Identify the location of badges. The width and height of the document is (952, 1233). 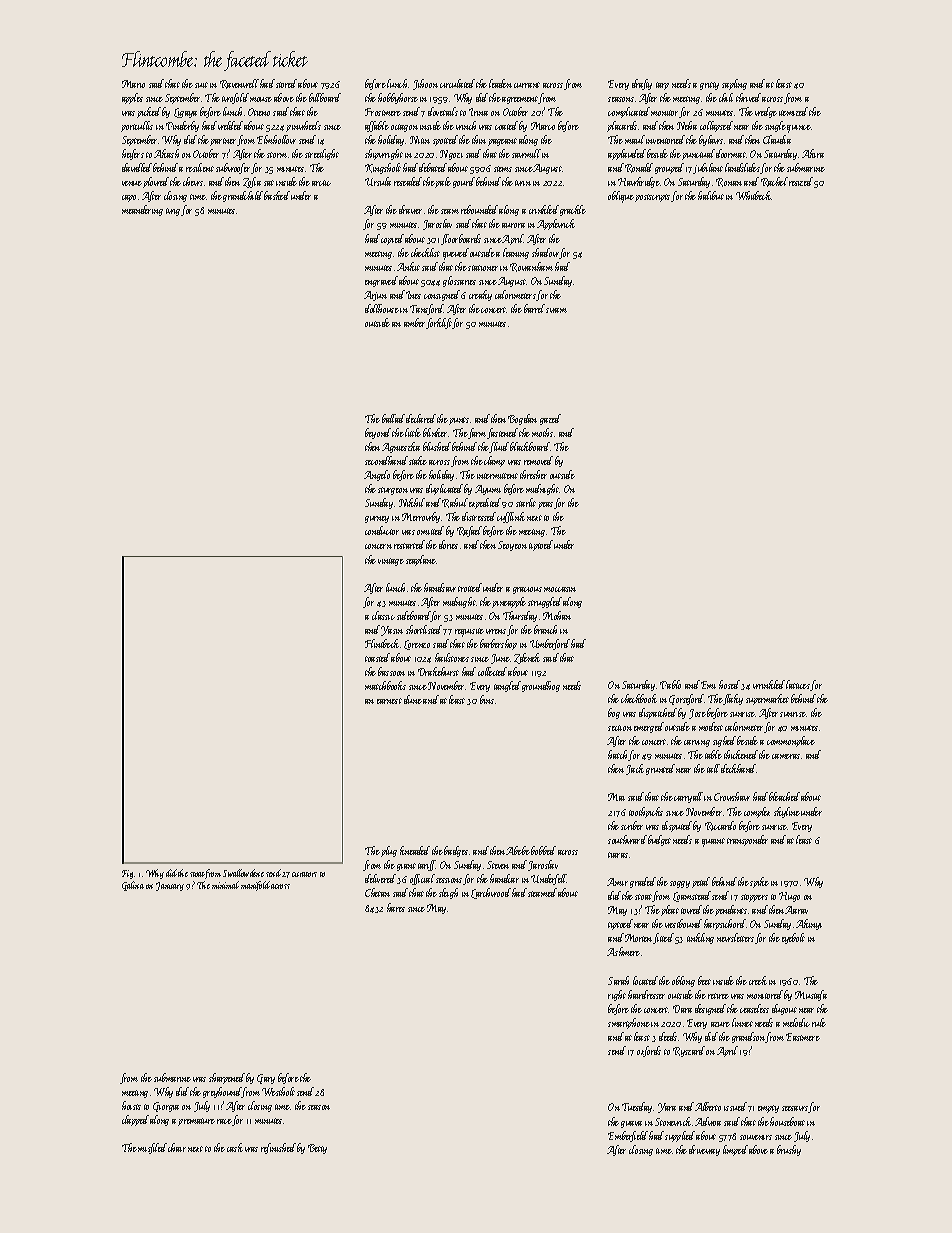
(456, 851).
